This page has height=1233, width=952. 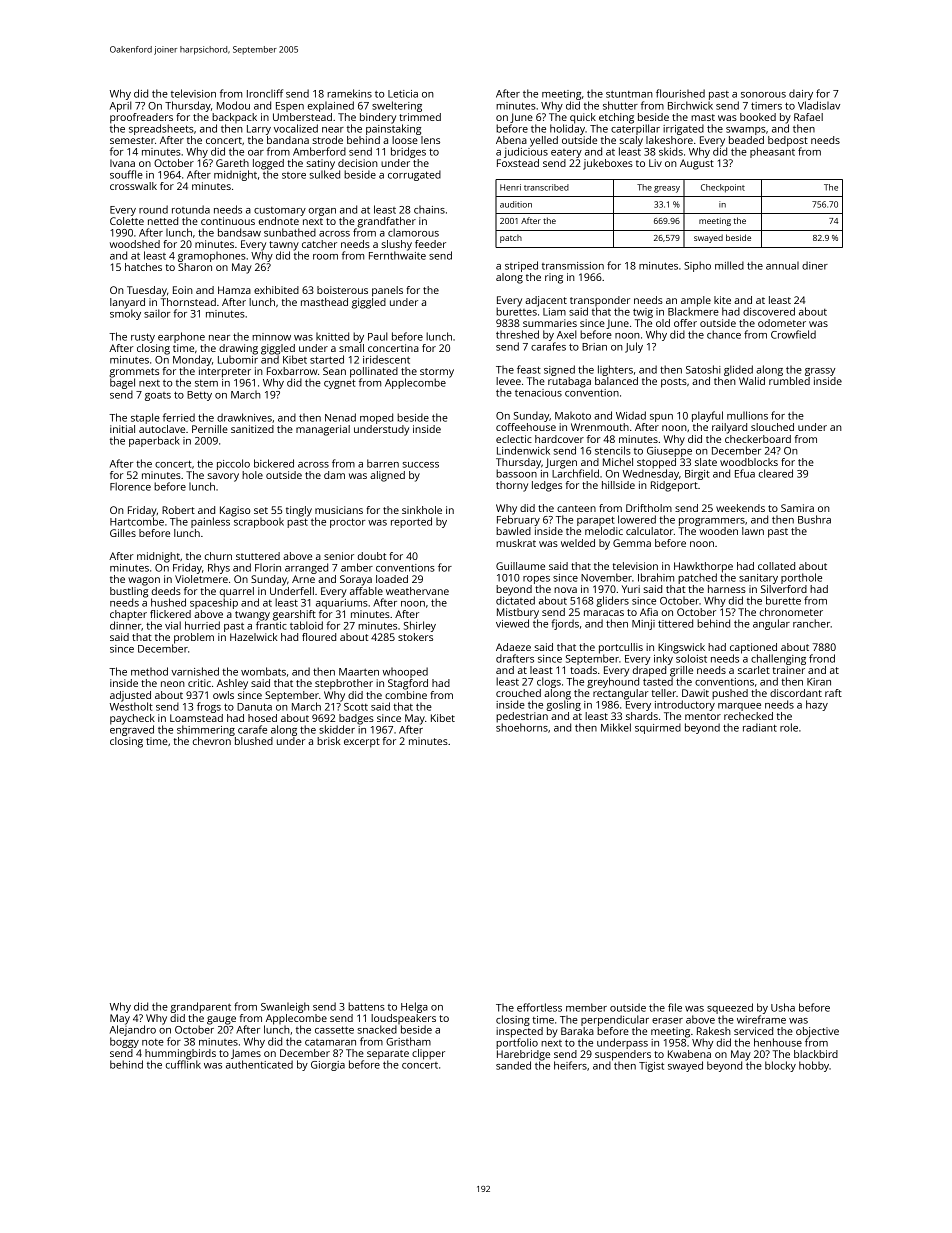 What do you see at coordinates (265, 93) in the page?
I see `Ironcliff` at bounding box center [265, 93].
